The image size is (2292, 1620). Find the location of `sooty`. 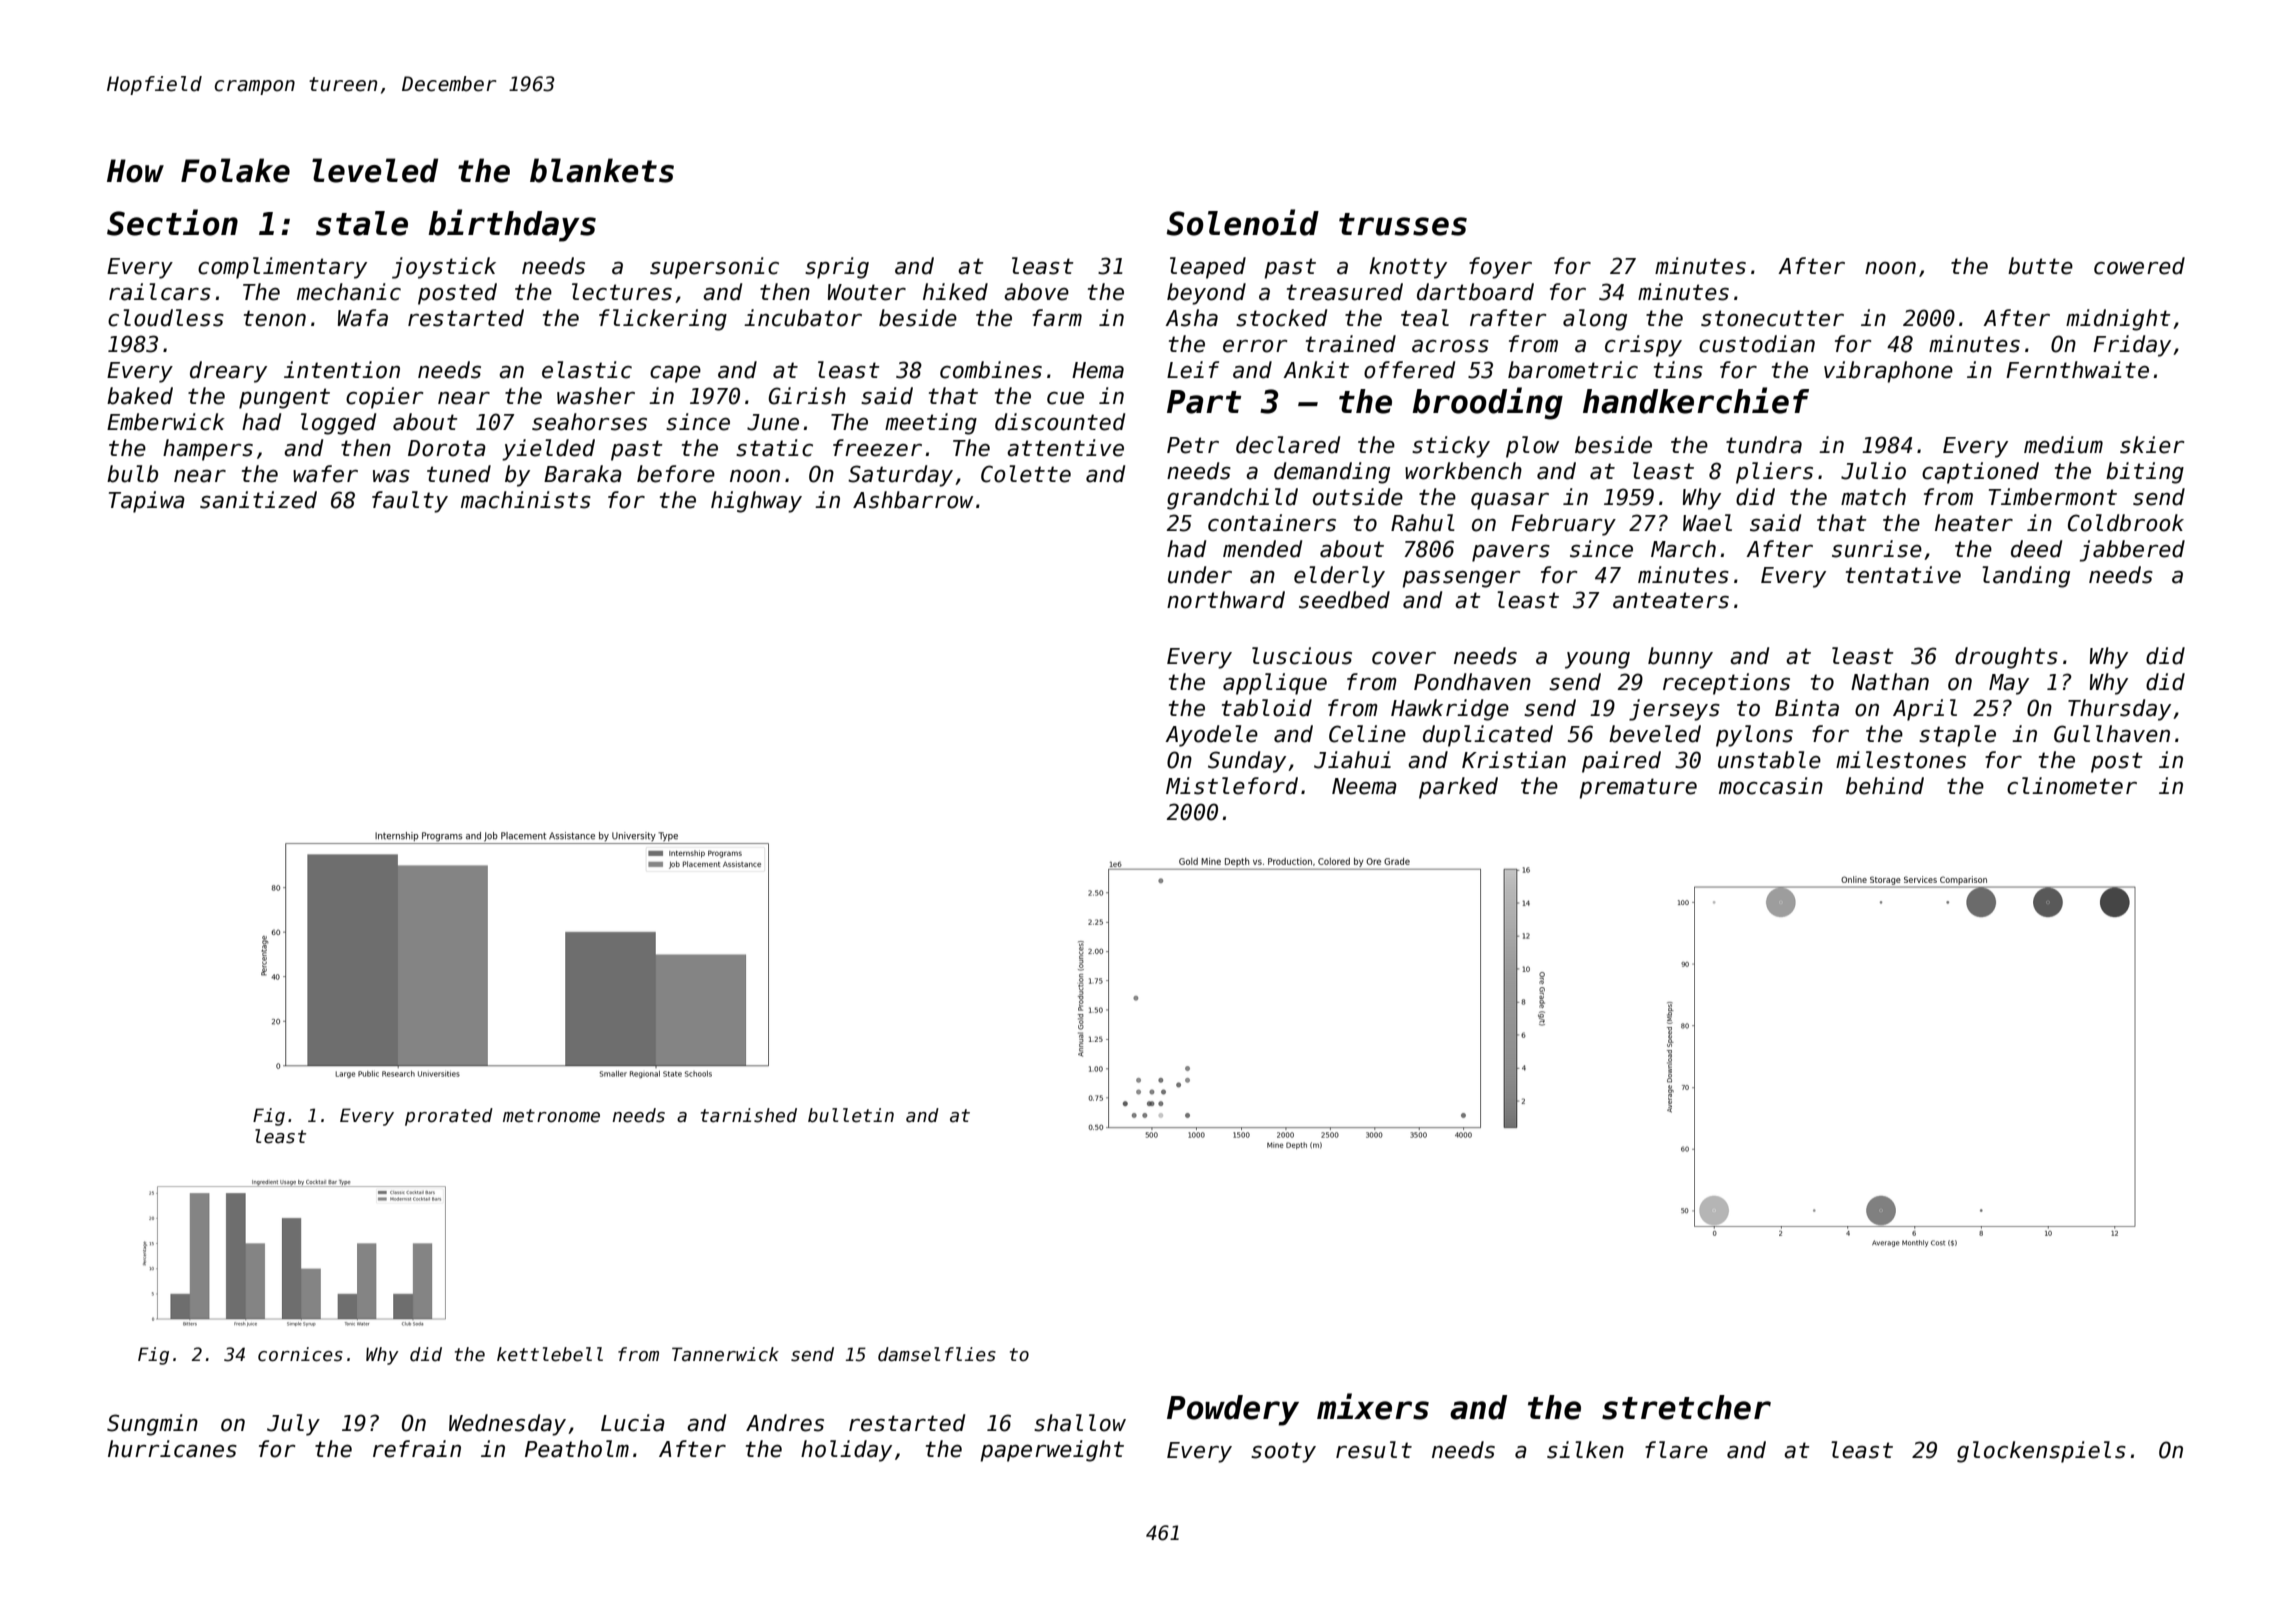

sooty is located at coordinates (1283, 1452).
